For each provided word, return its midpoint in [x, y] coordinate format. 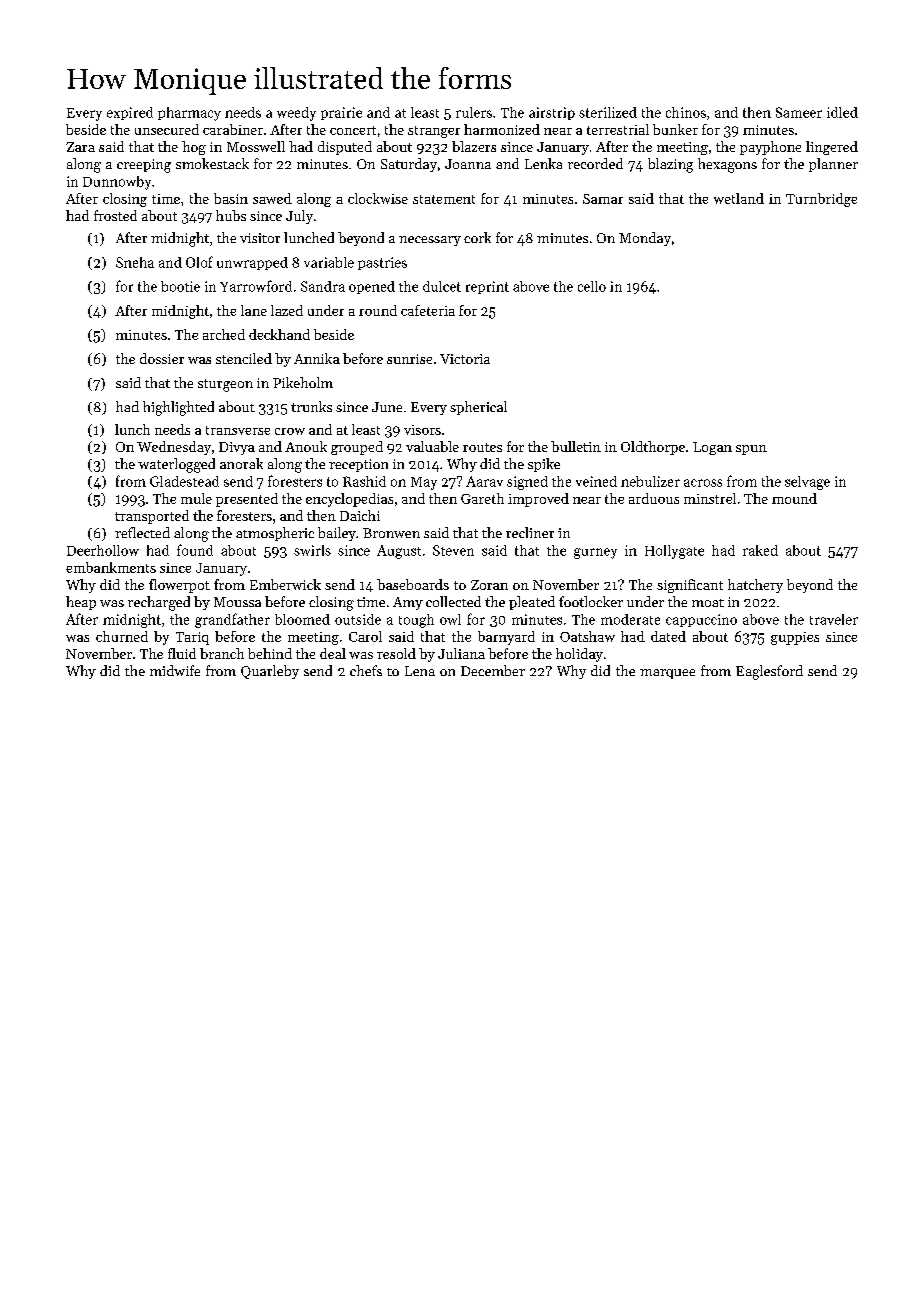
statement [444, 199]
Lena [420, 671]
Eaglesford [769, 672]
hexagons [727, 165]
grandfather [232, 620]
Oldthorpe [653, 448]
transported [152, 517]
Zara [80, 147]
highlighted [178, 408]
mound [794, 498]
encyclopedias [349, 500]
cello [592, 286]
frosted [115, 215]
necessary [430, 241]
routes [482, 447]
